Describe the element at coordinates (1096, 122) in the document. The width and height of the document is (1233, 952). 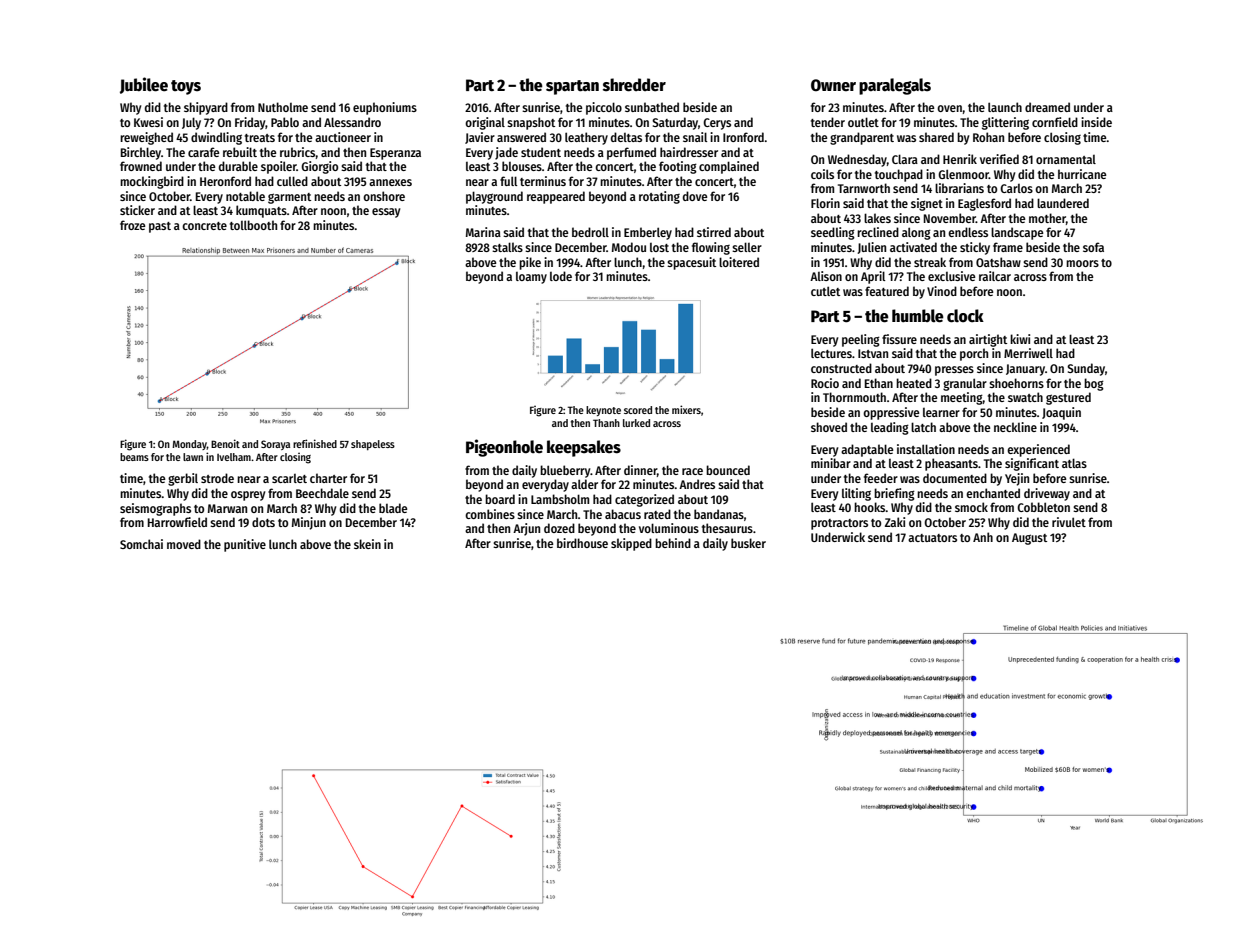
I see `inside` at that location.
